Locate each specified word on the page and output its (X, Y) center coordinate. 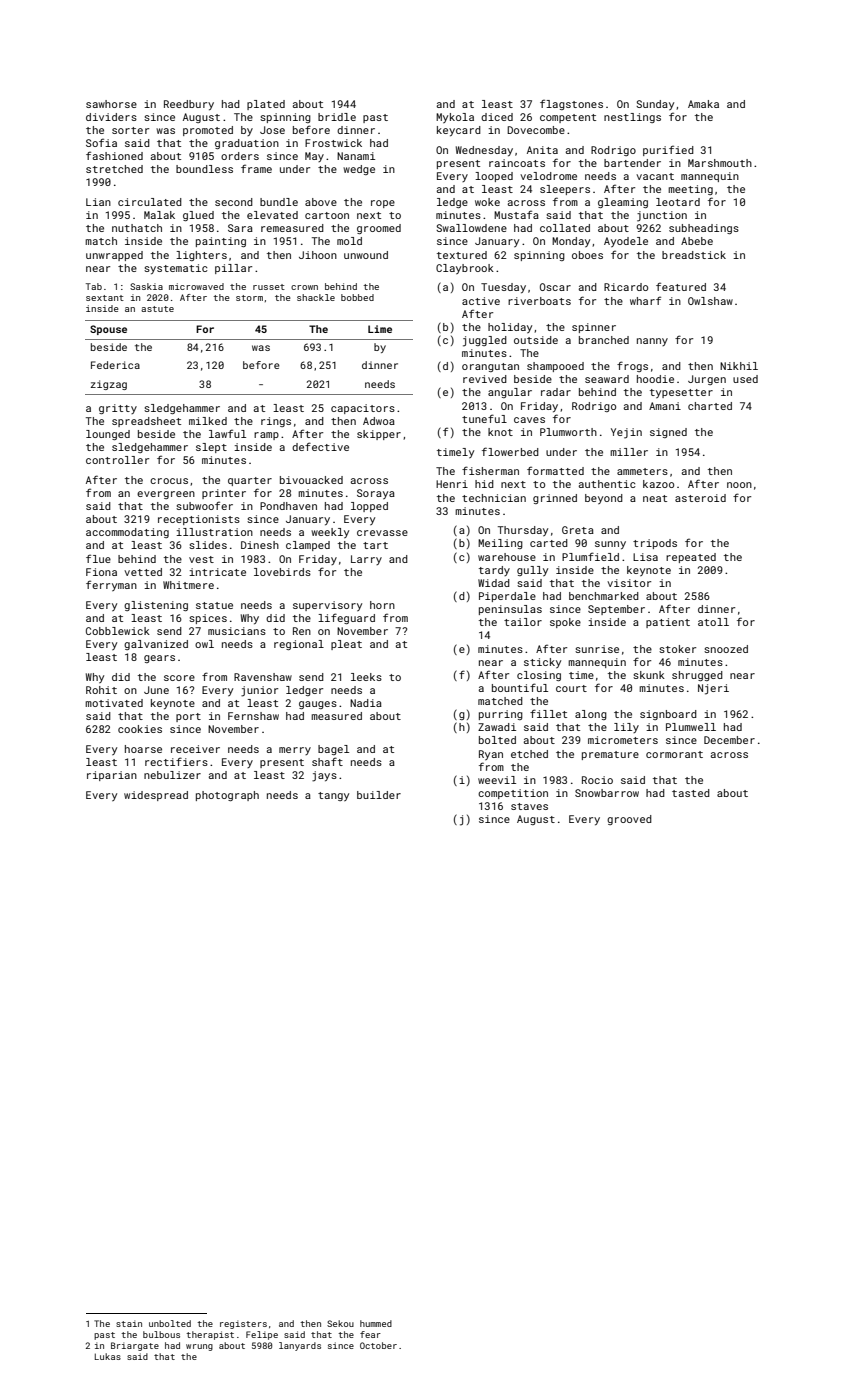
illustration (214, 532)
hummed (376, 1323)
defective (320, 446)
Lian (98, 202)
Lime (380, 329)
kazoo (658, 484)
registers (243, 1324)
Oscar (555, 287)
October (378, 1345)
